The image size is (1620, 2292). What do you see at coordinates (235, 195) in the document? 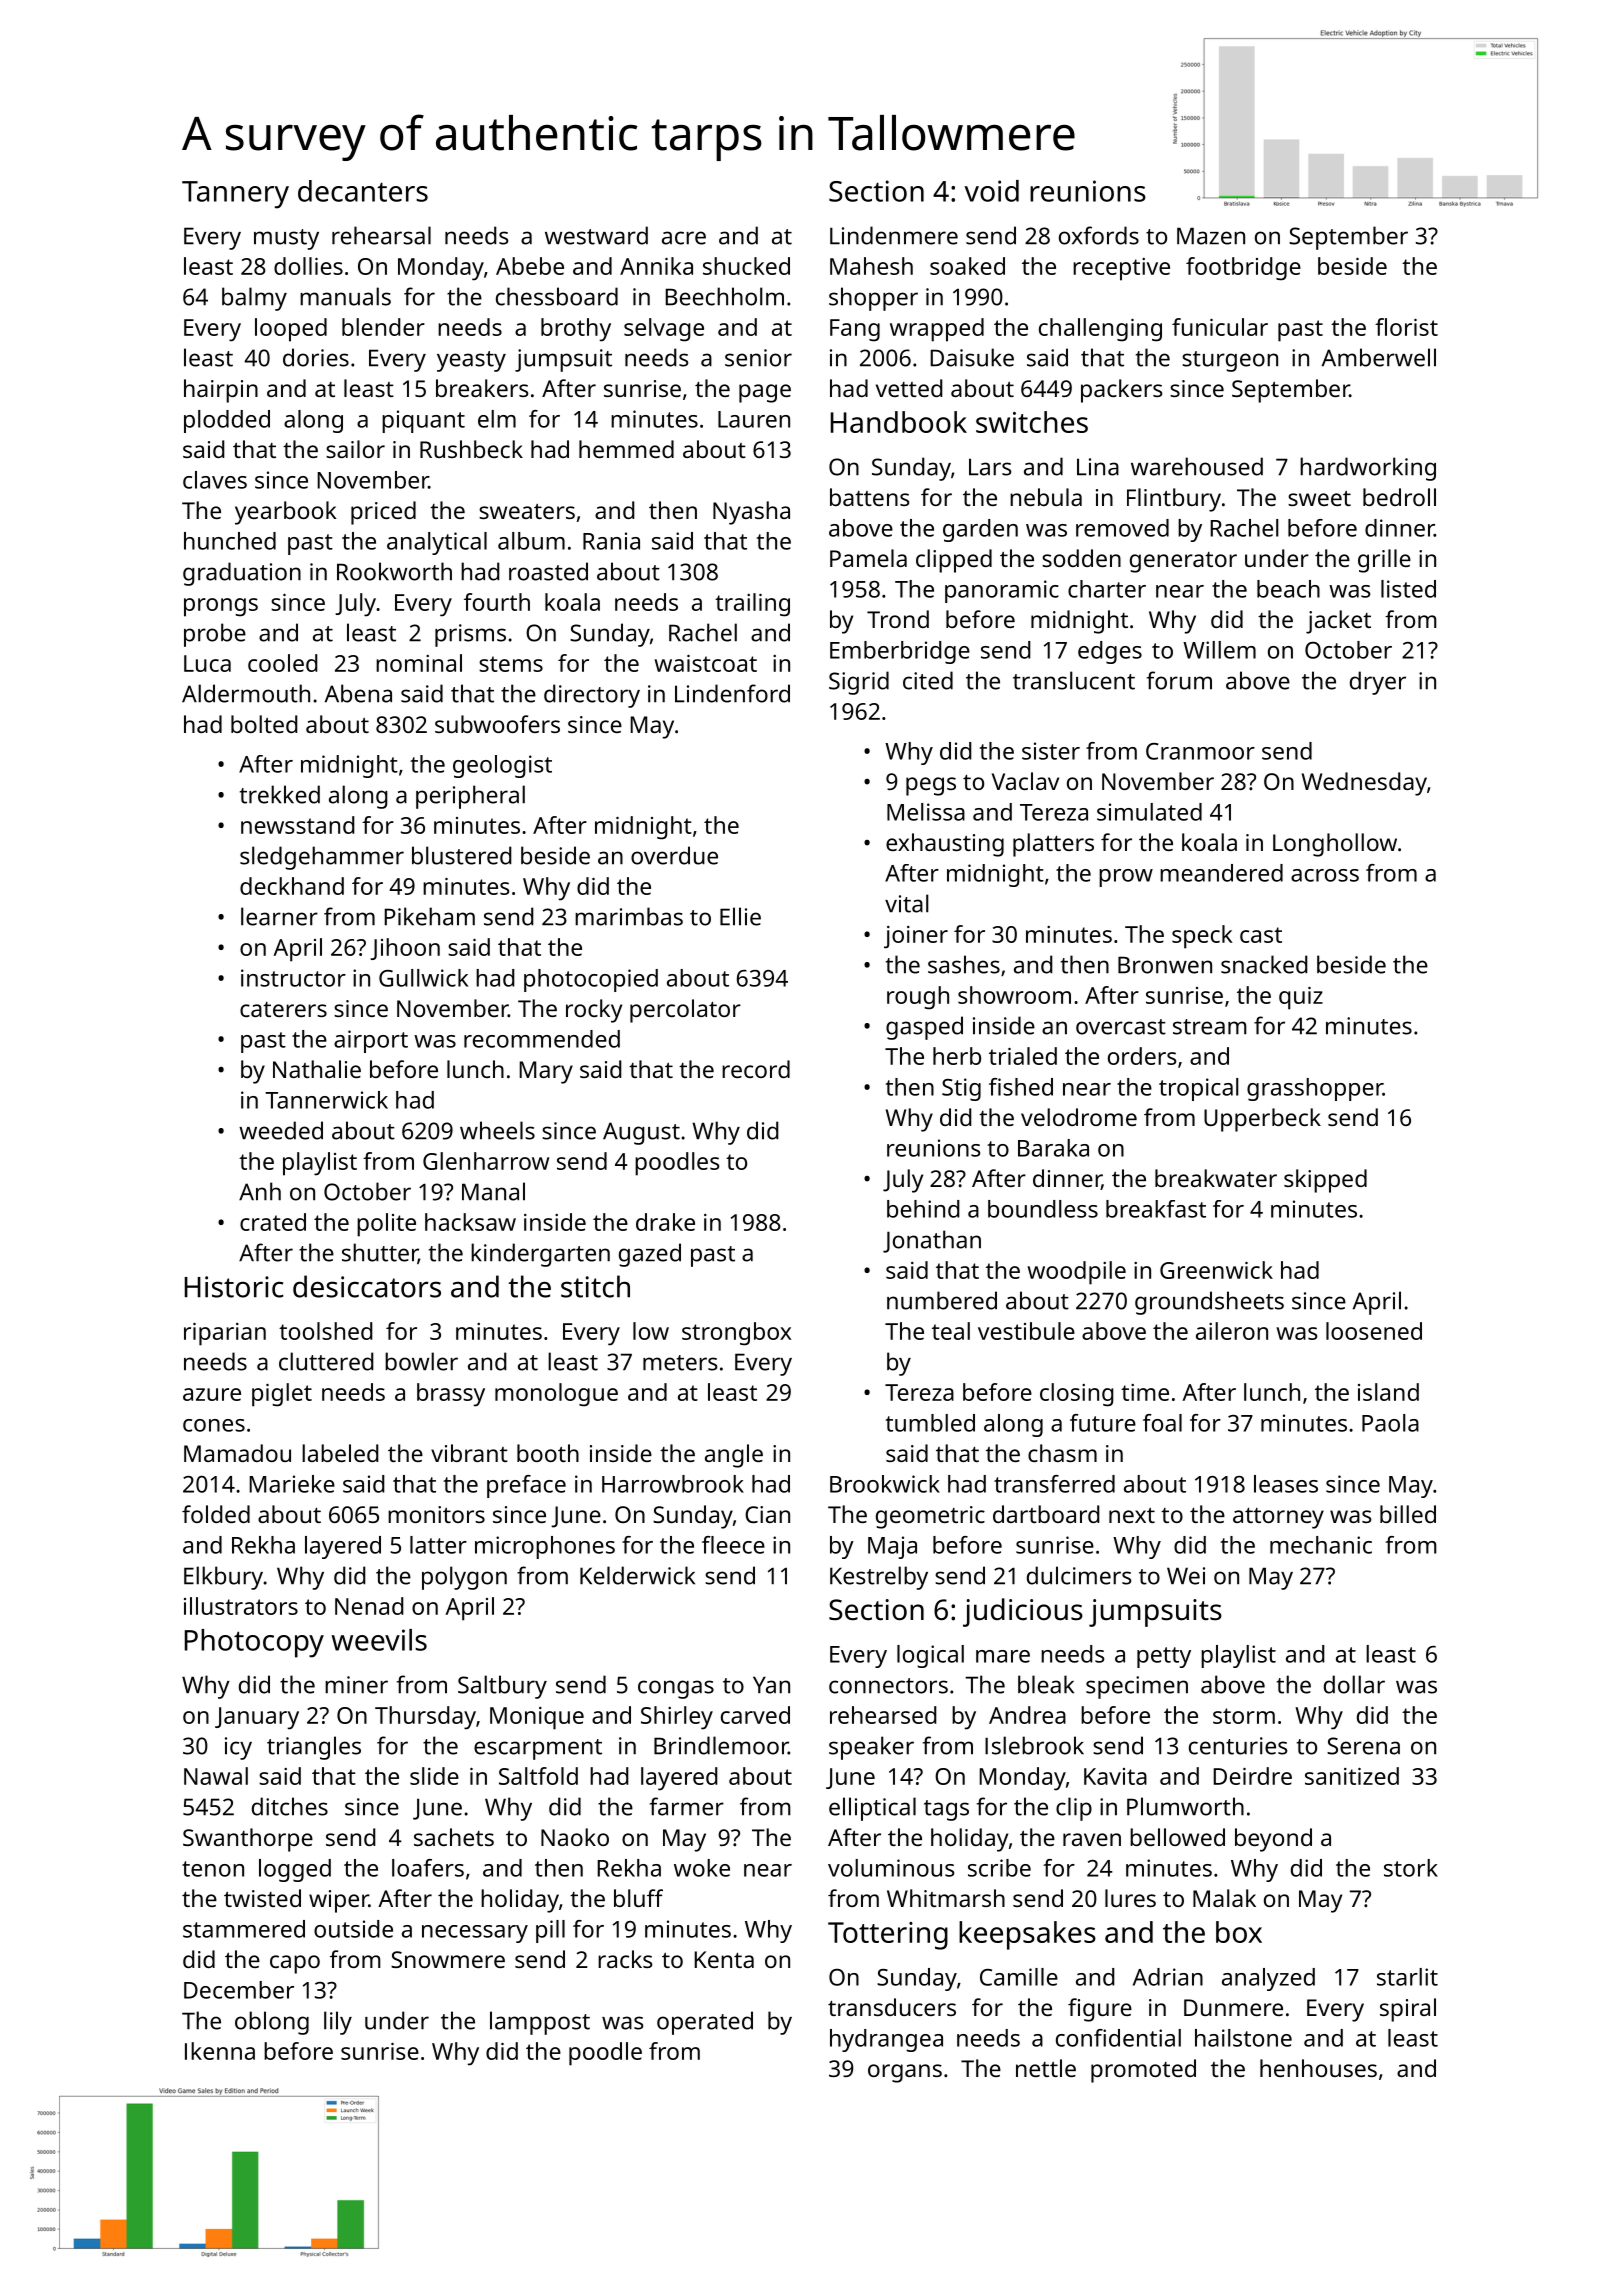
I see `Tannery` at bounding box center [235, 195].
